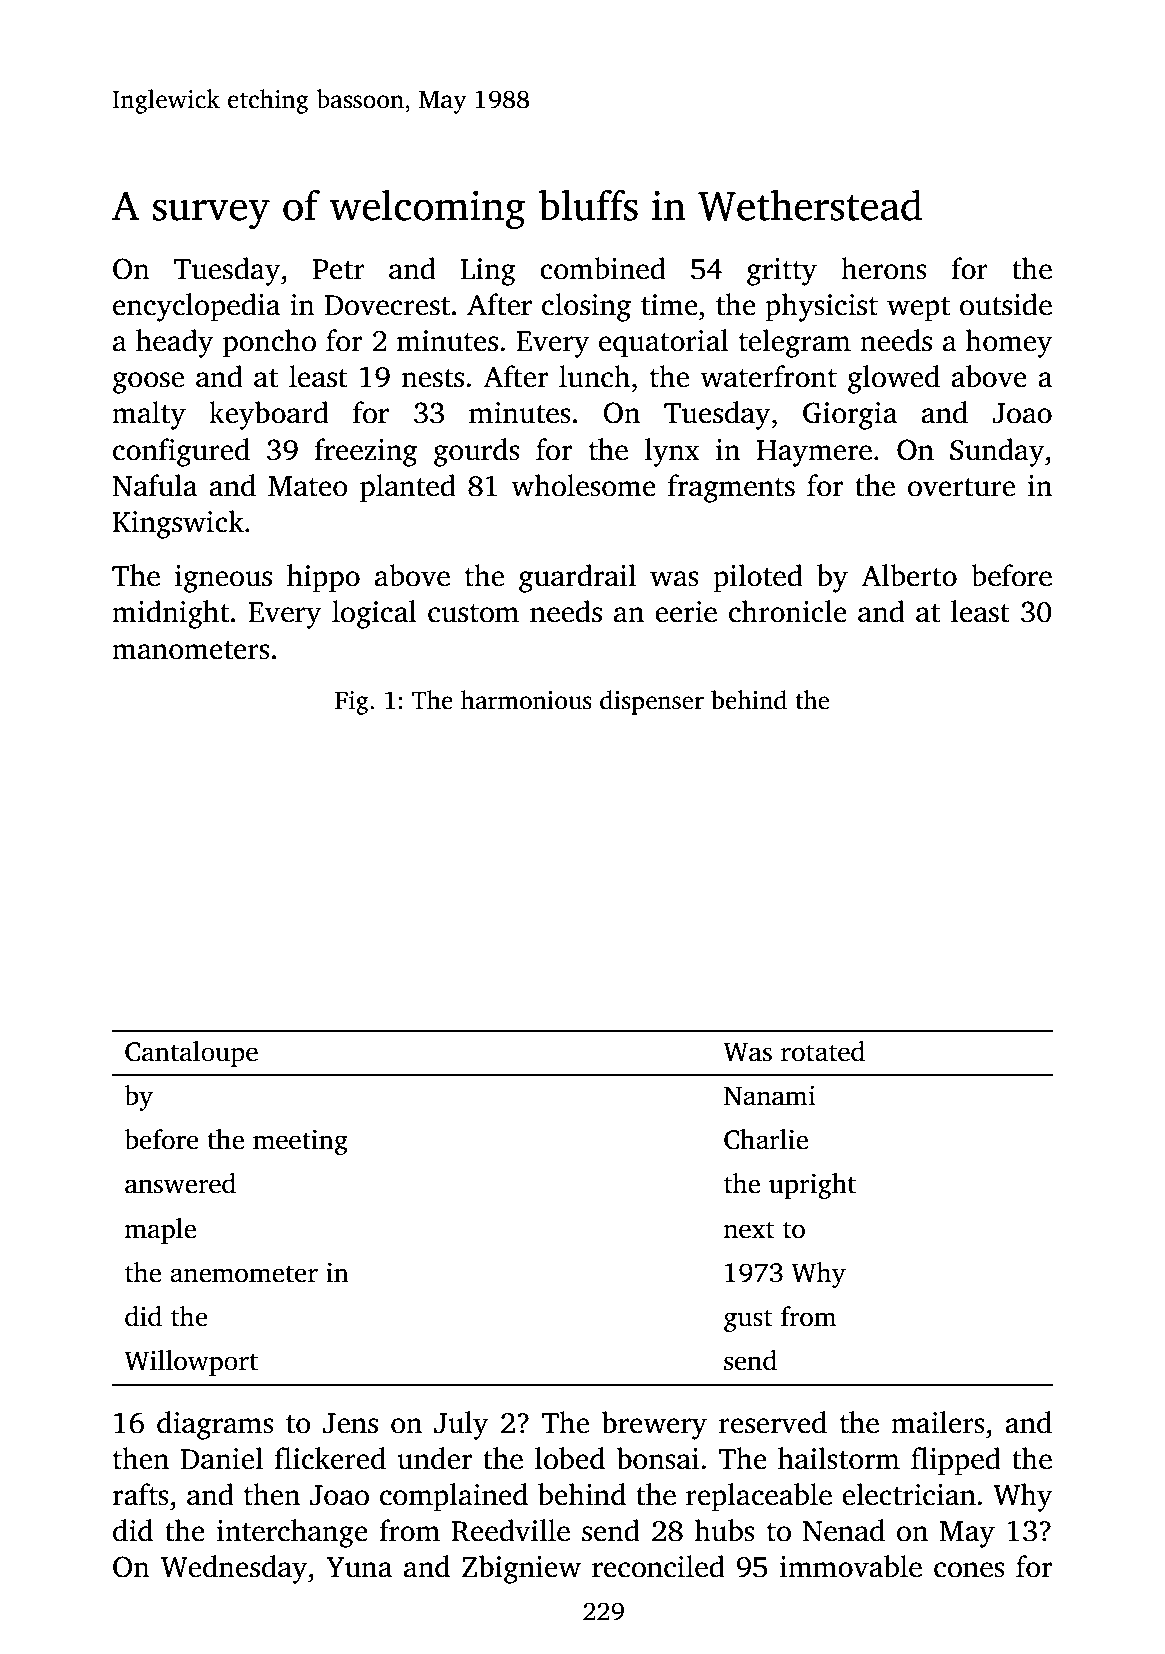 The image size is (1165, 1654). Describe the element at coordinates (770, 1096) in the page. I see `Nanami` at that location.
